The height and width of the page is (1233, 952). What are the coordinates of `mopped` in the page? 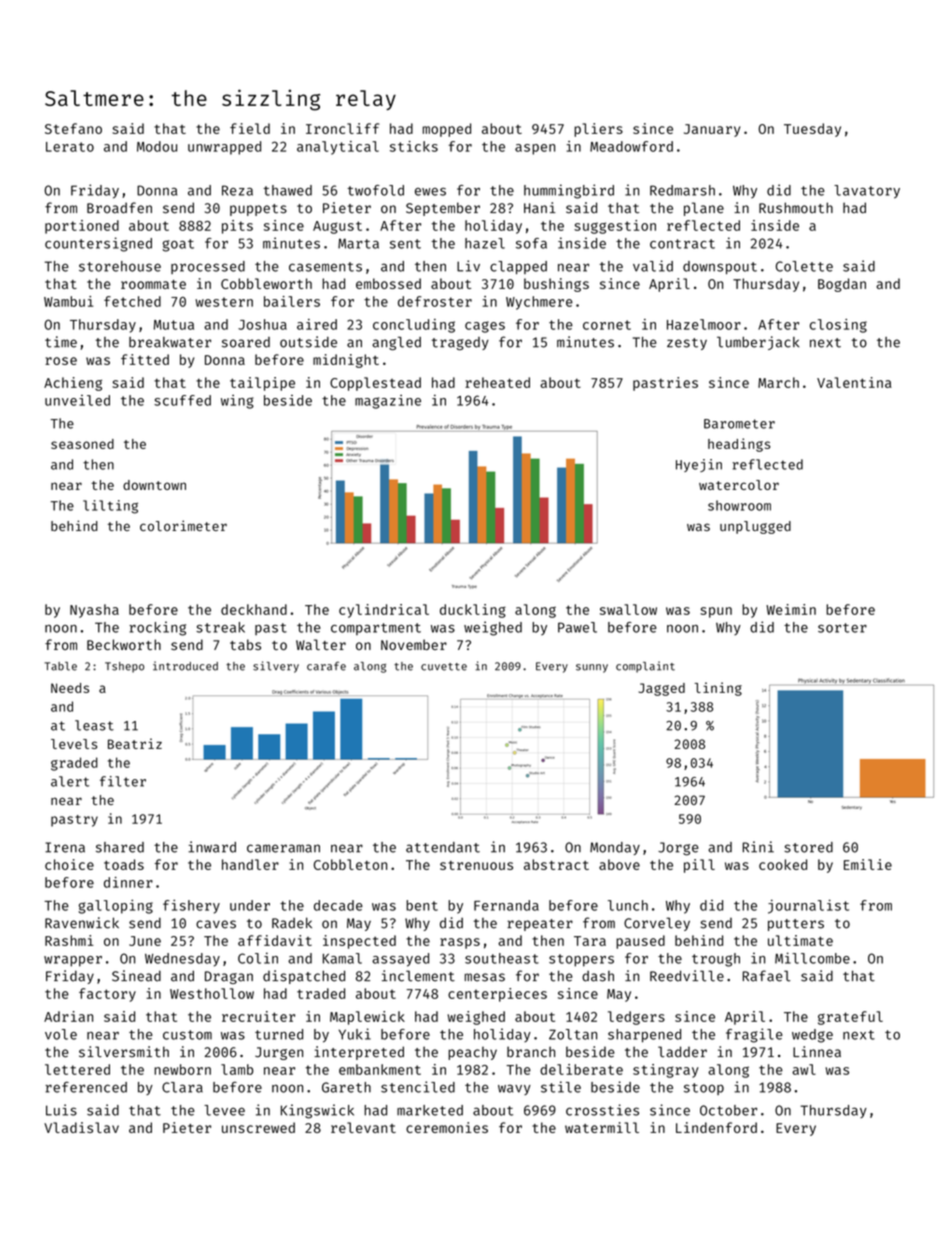 It's located at (447, 130).
